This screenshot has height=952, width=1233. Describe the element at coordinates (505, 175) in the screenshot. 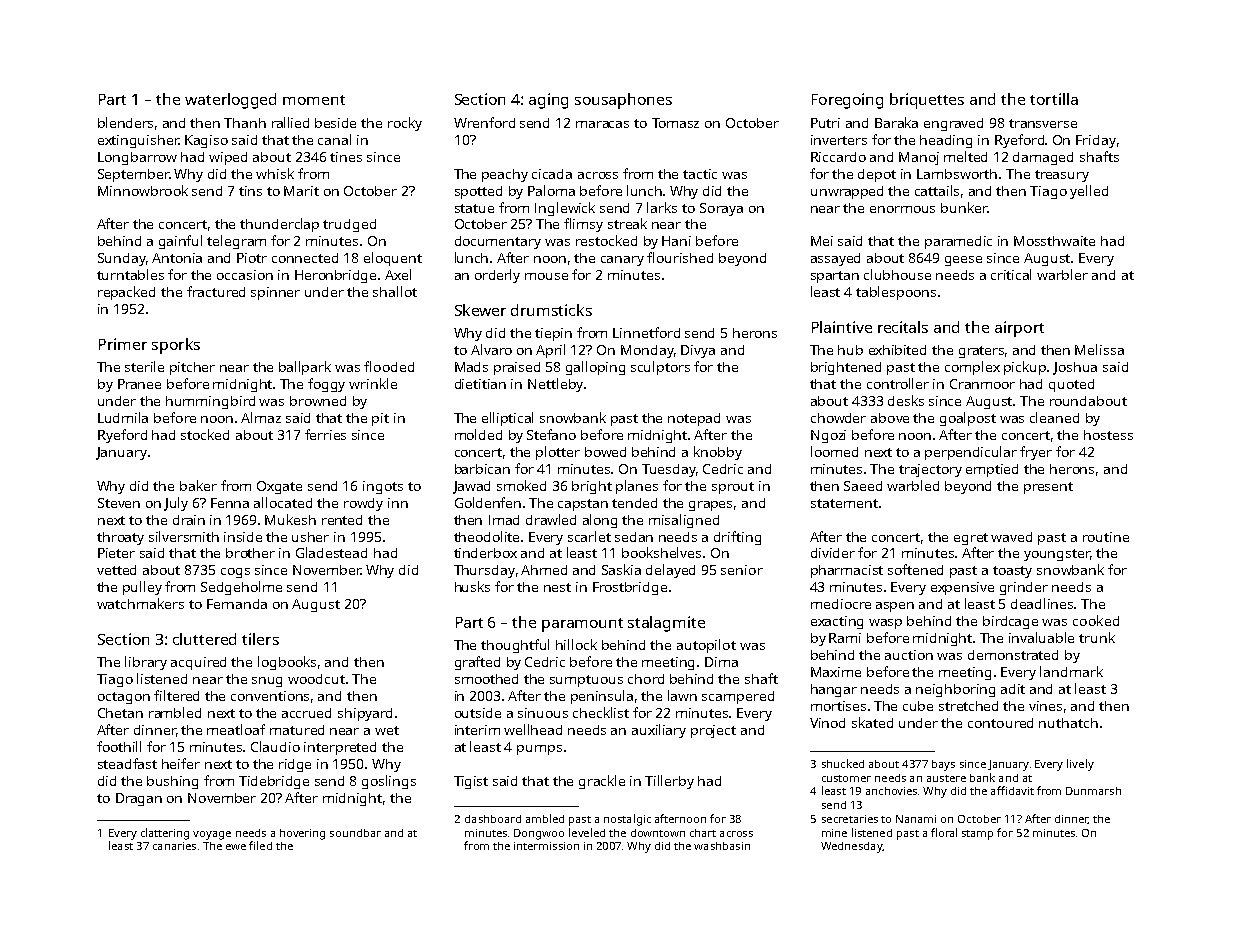

I see `peachy` at that location.
